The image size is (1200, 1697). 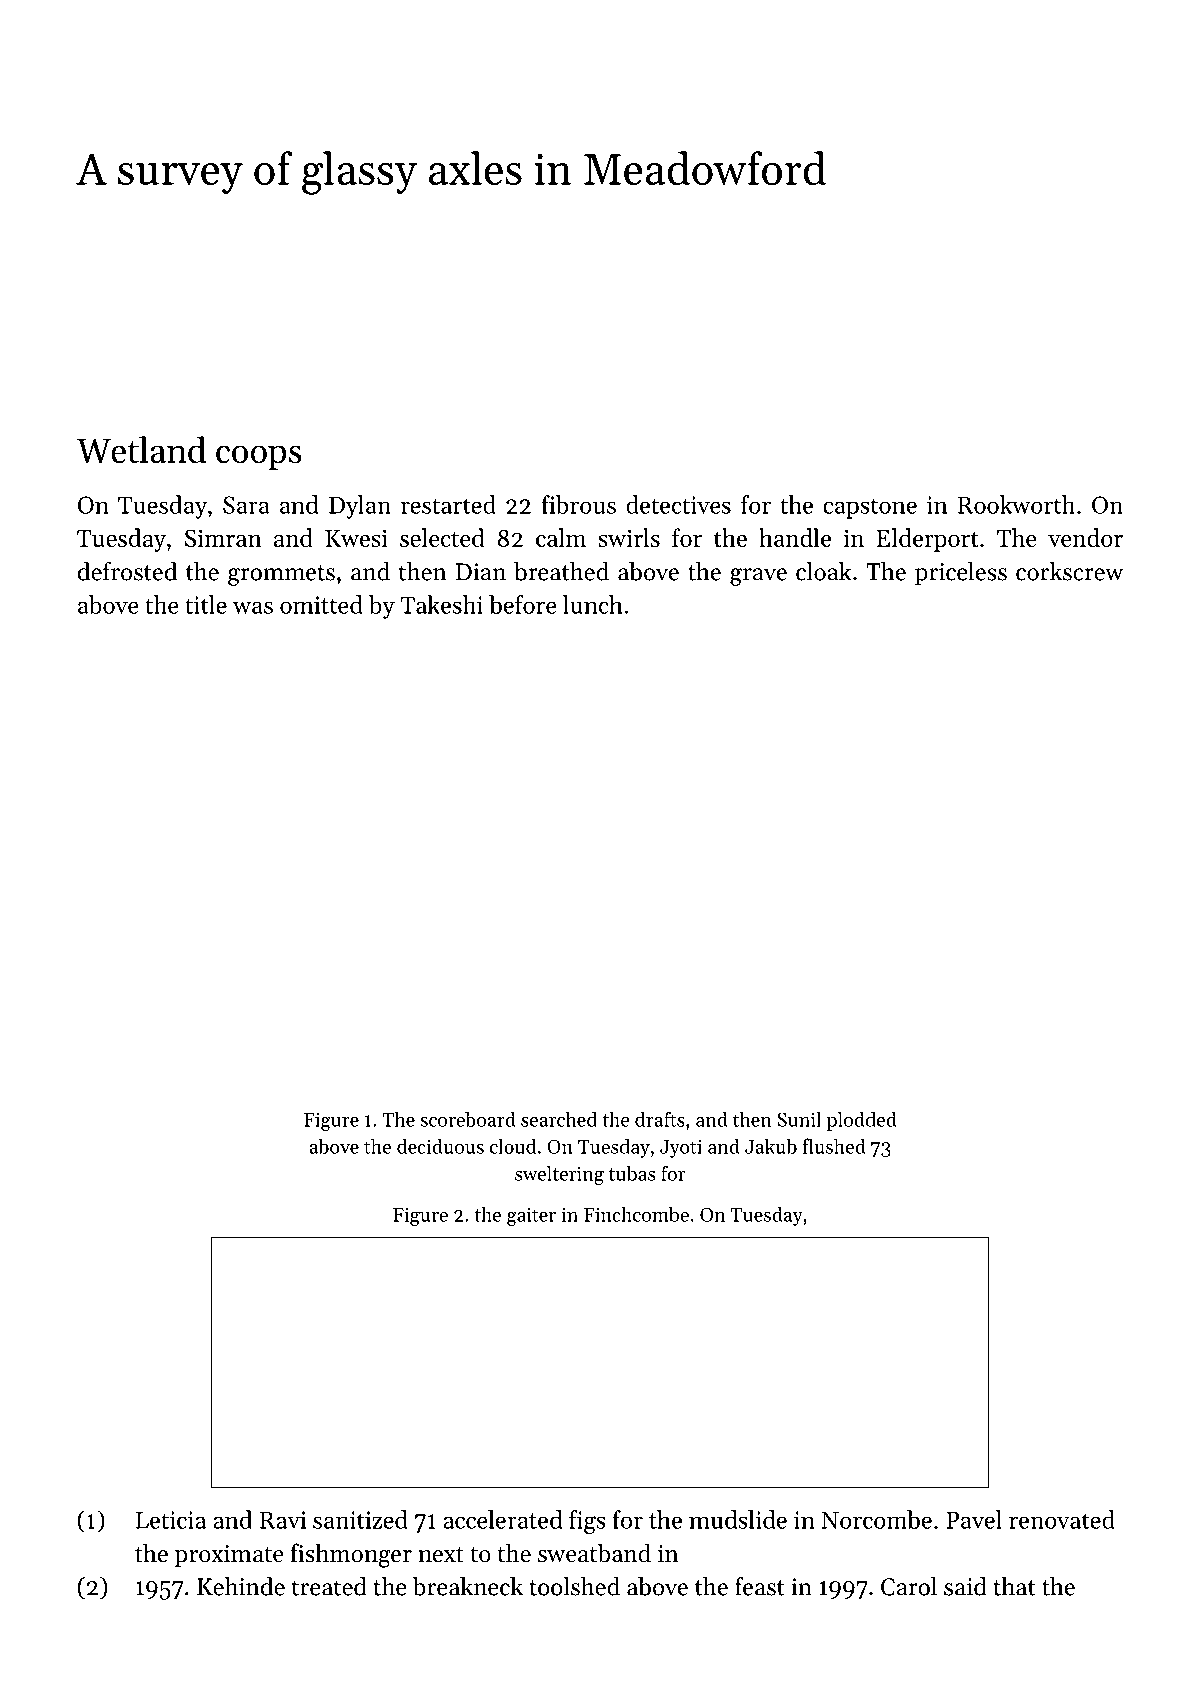 What do you see at coordinates (127, 571) in the screenshot?
I see `defrosted` at bounding box center [127, 571].
